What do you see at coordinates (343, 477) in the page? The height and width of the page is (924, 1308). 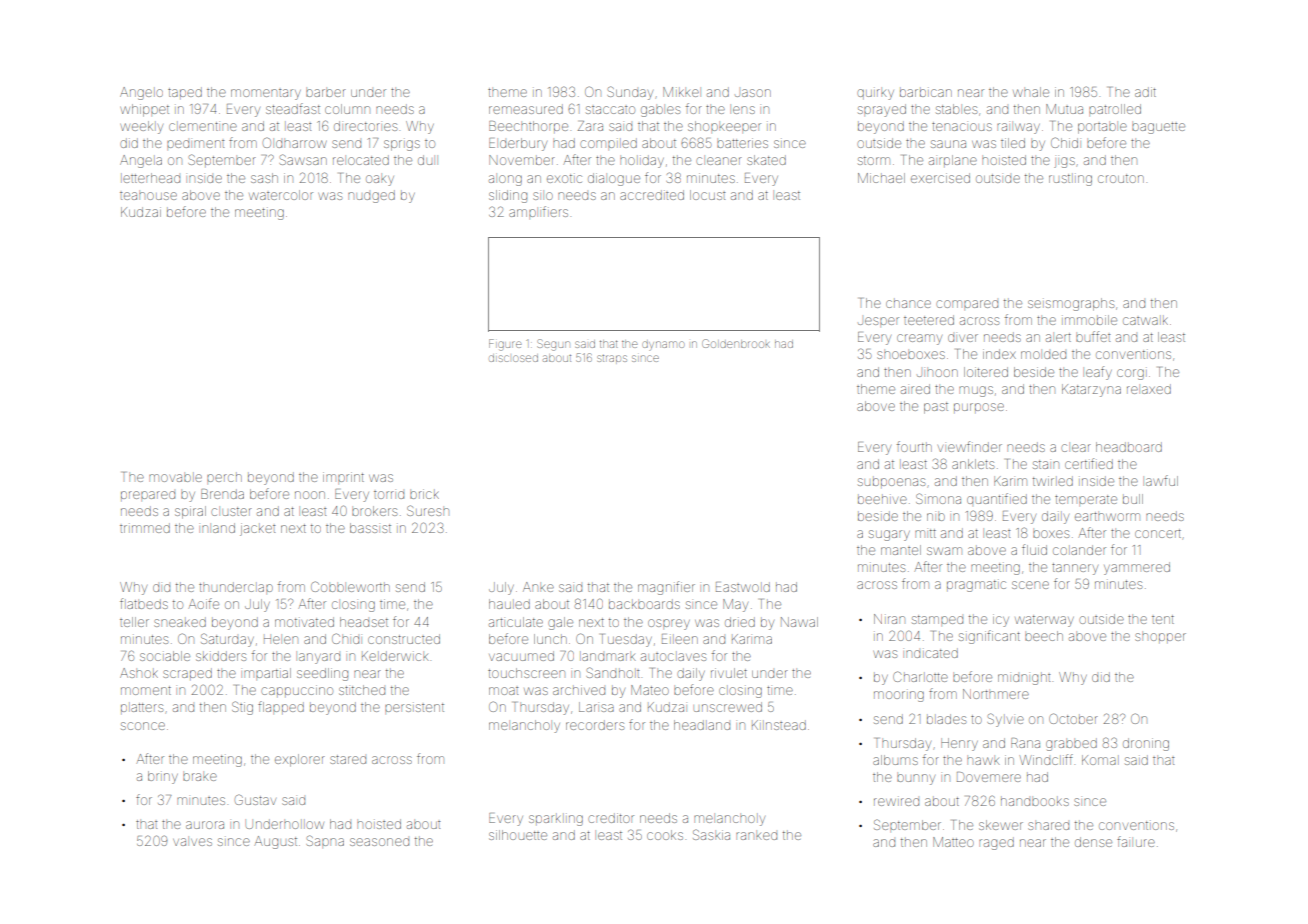 I see `imprint` at bounding box center [343, 477].
